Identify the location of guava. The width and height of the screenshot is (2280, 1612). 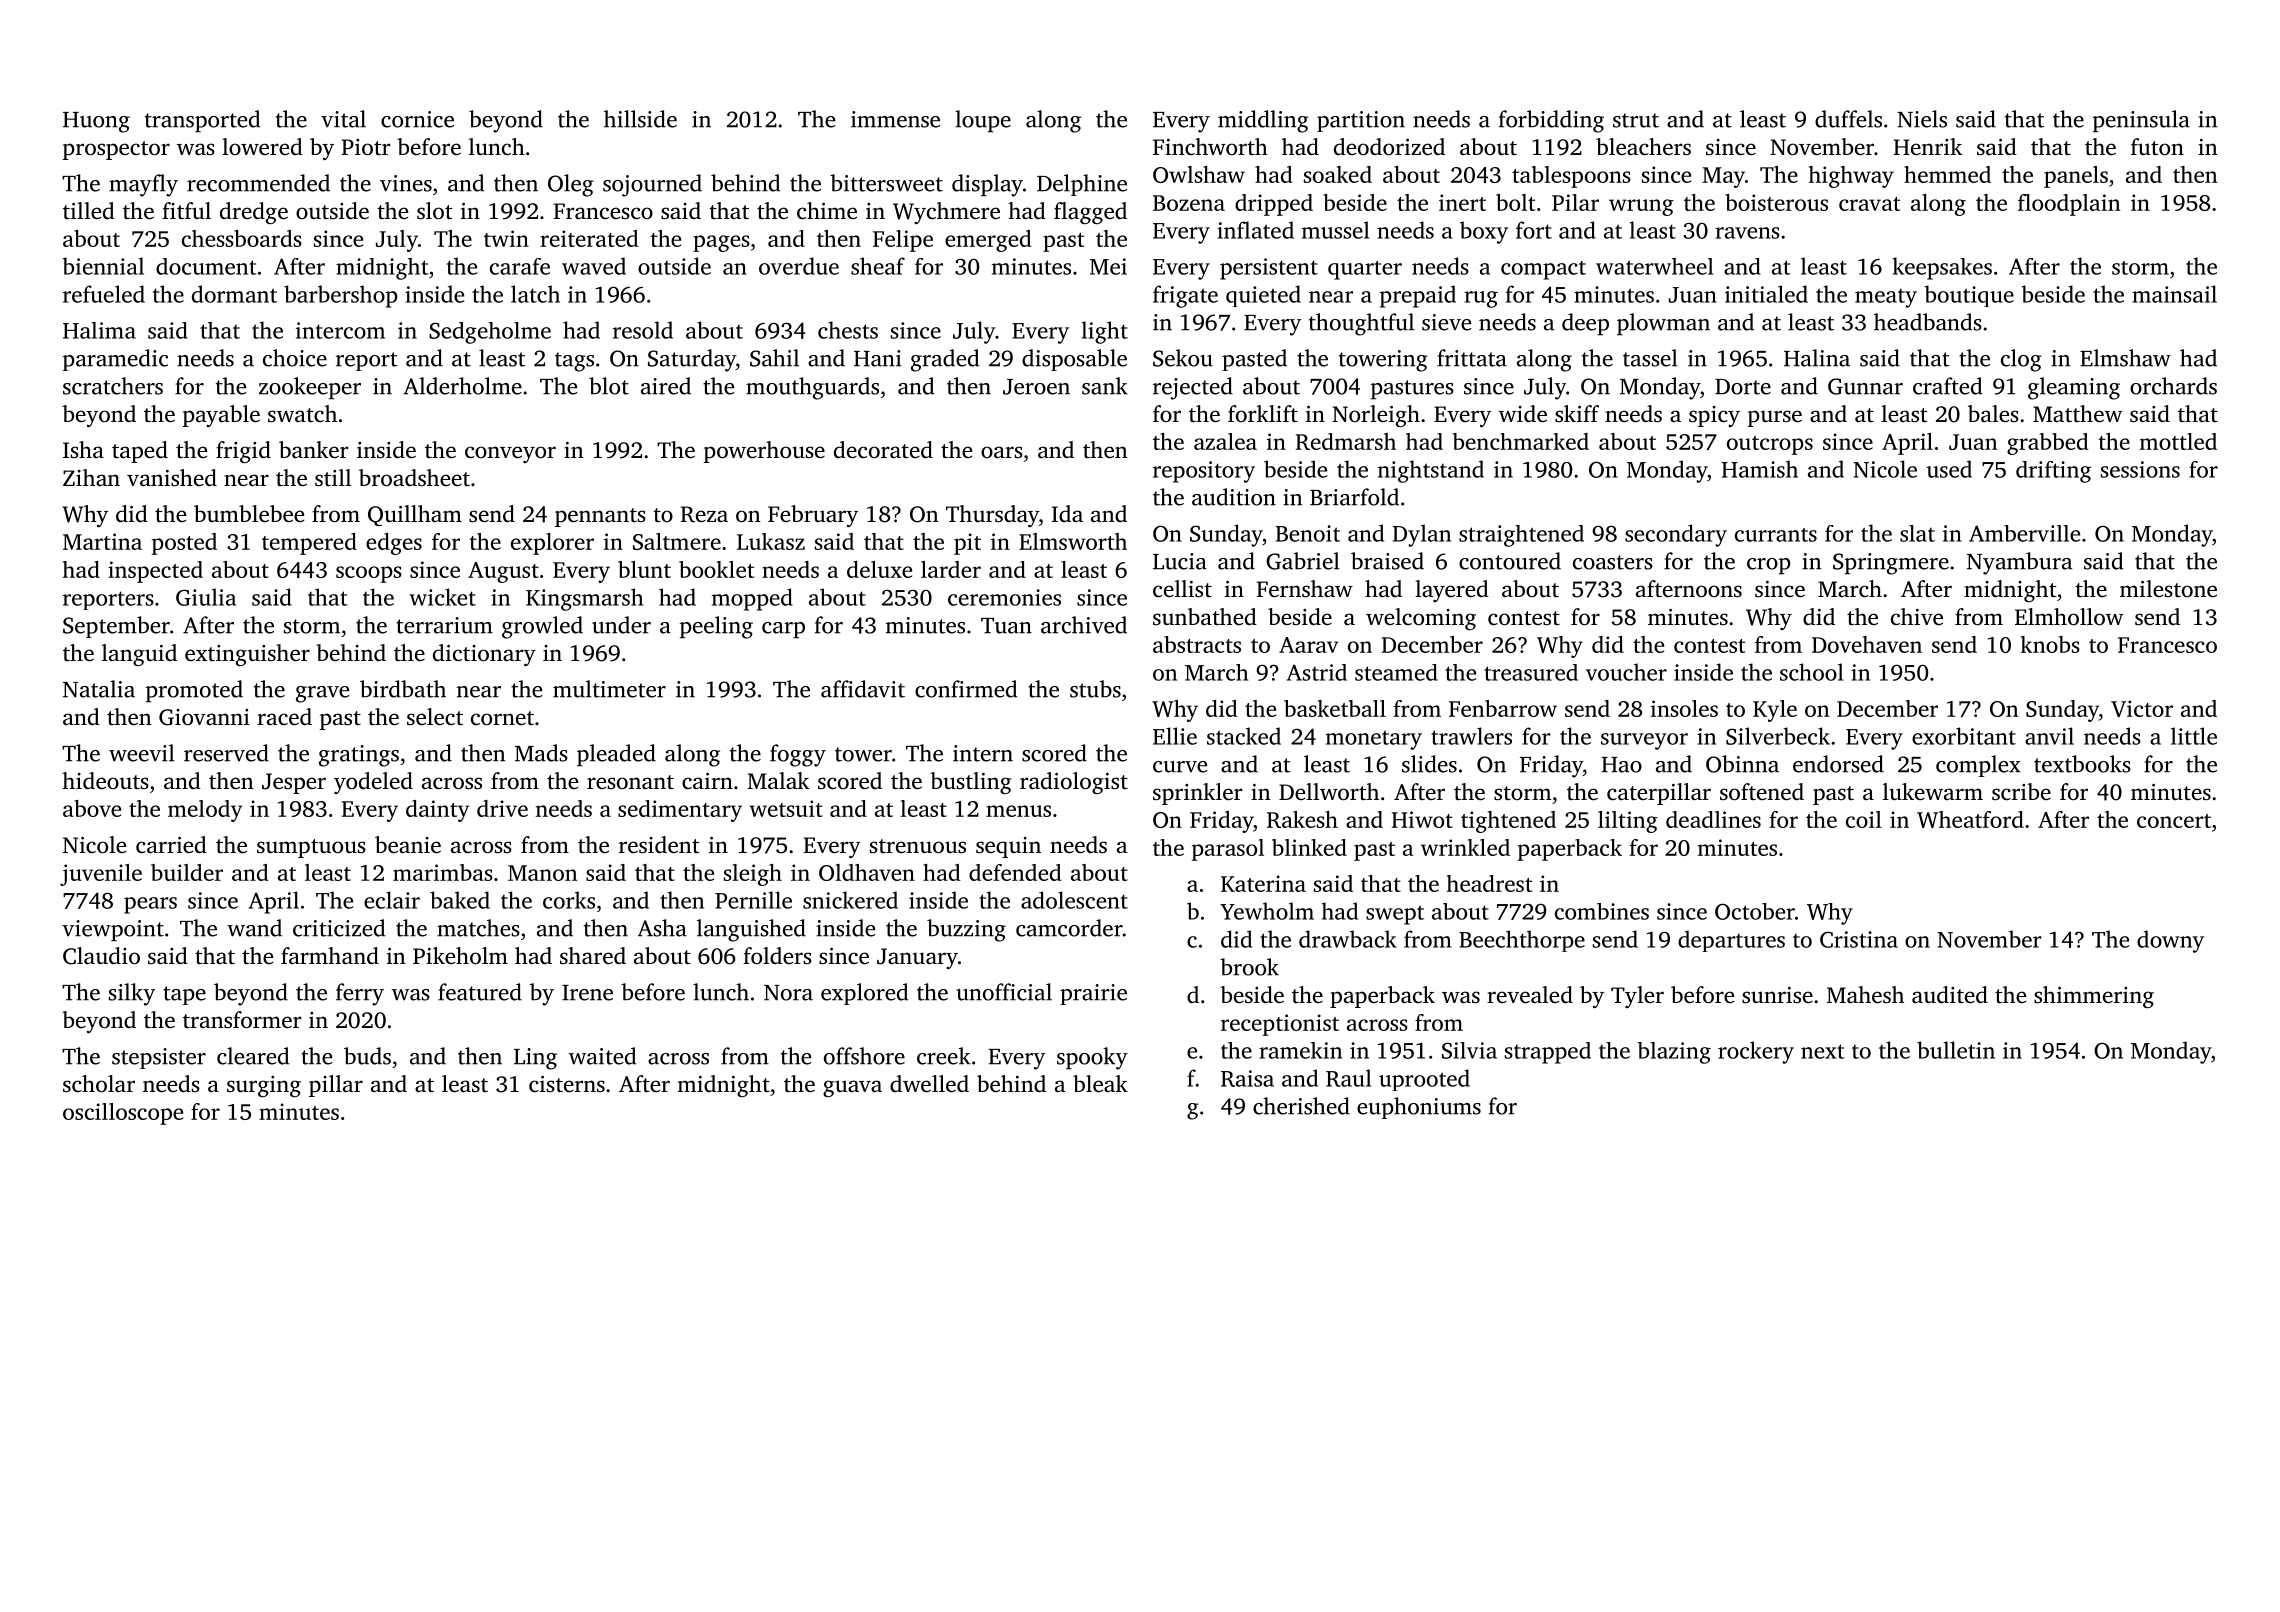
(852, 1088).
